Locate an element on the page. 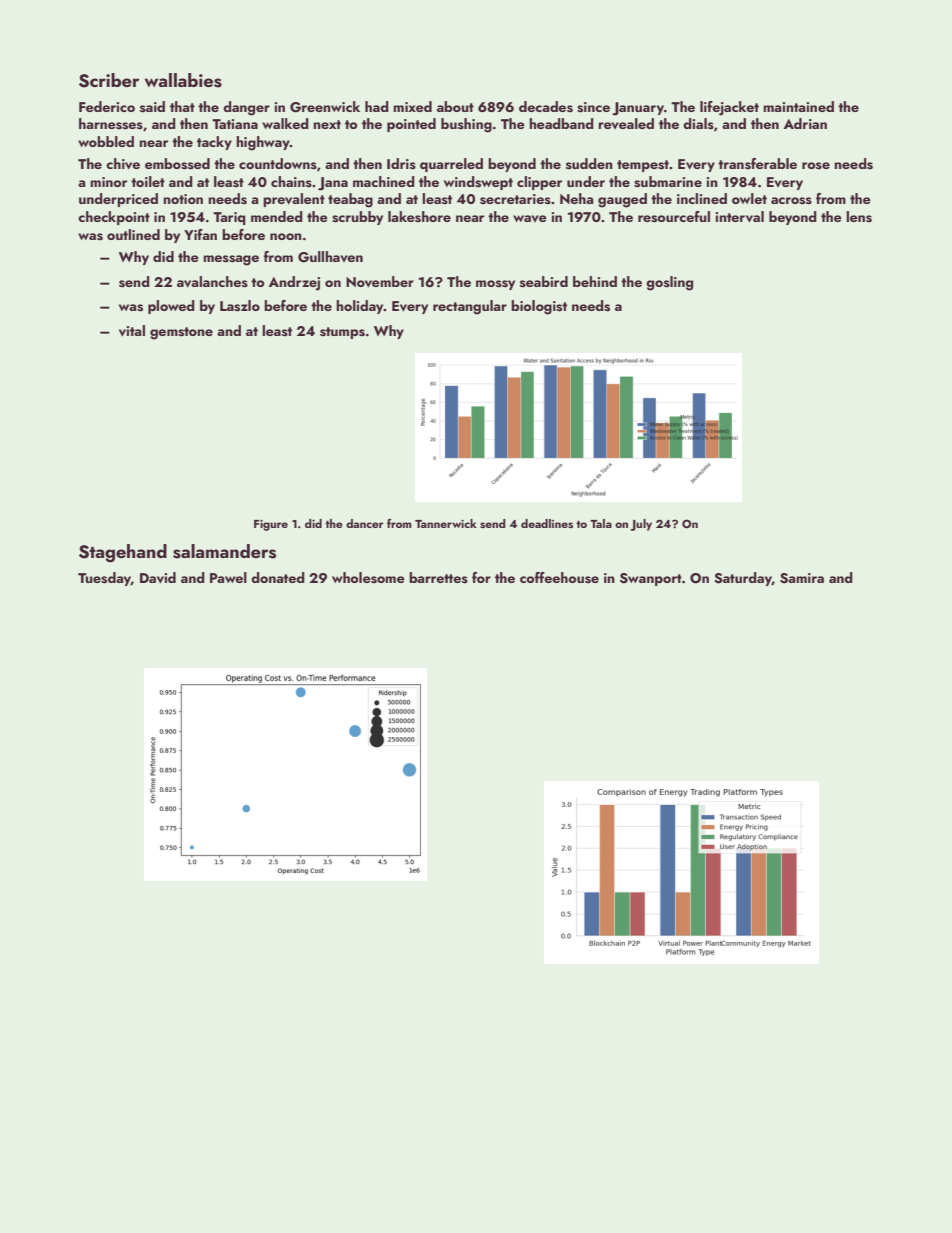  wave is located at coordinates (530, 218).
